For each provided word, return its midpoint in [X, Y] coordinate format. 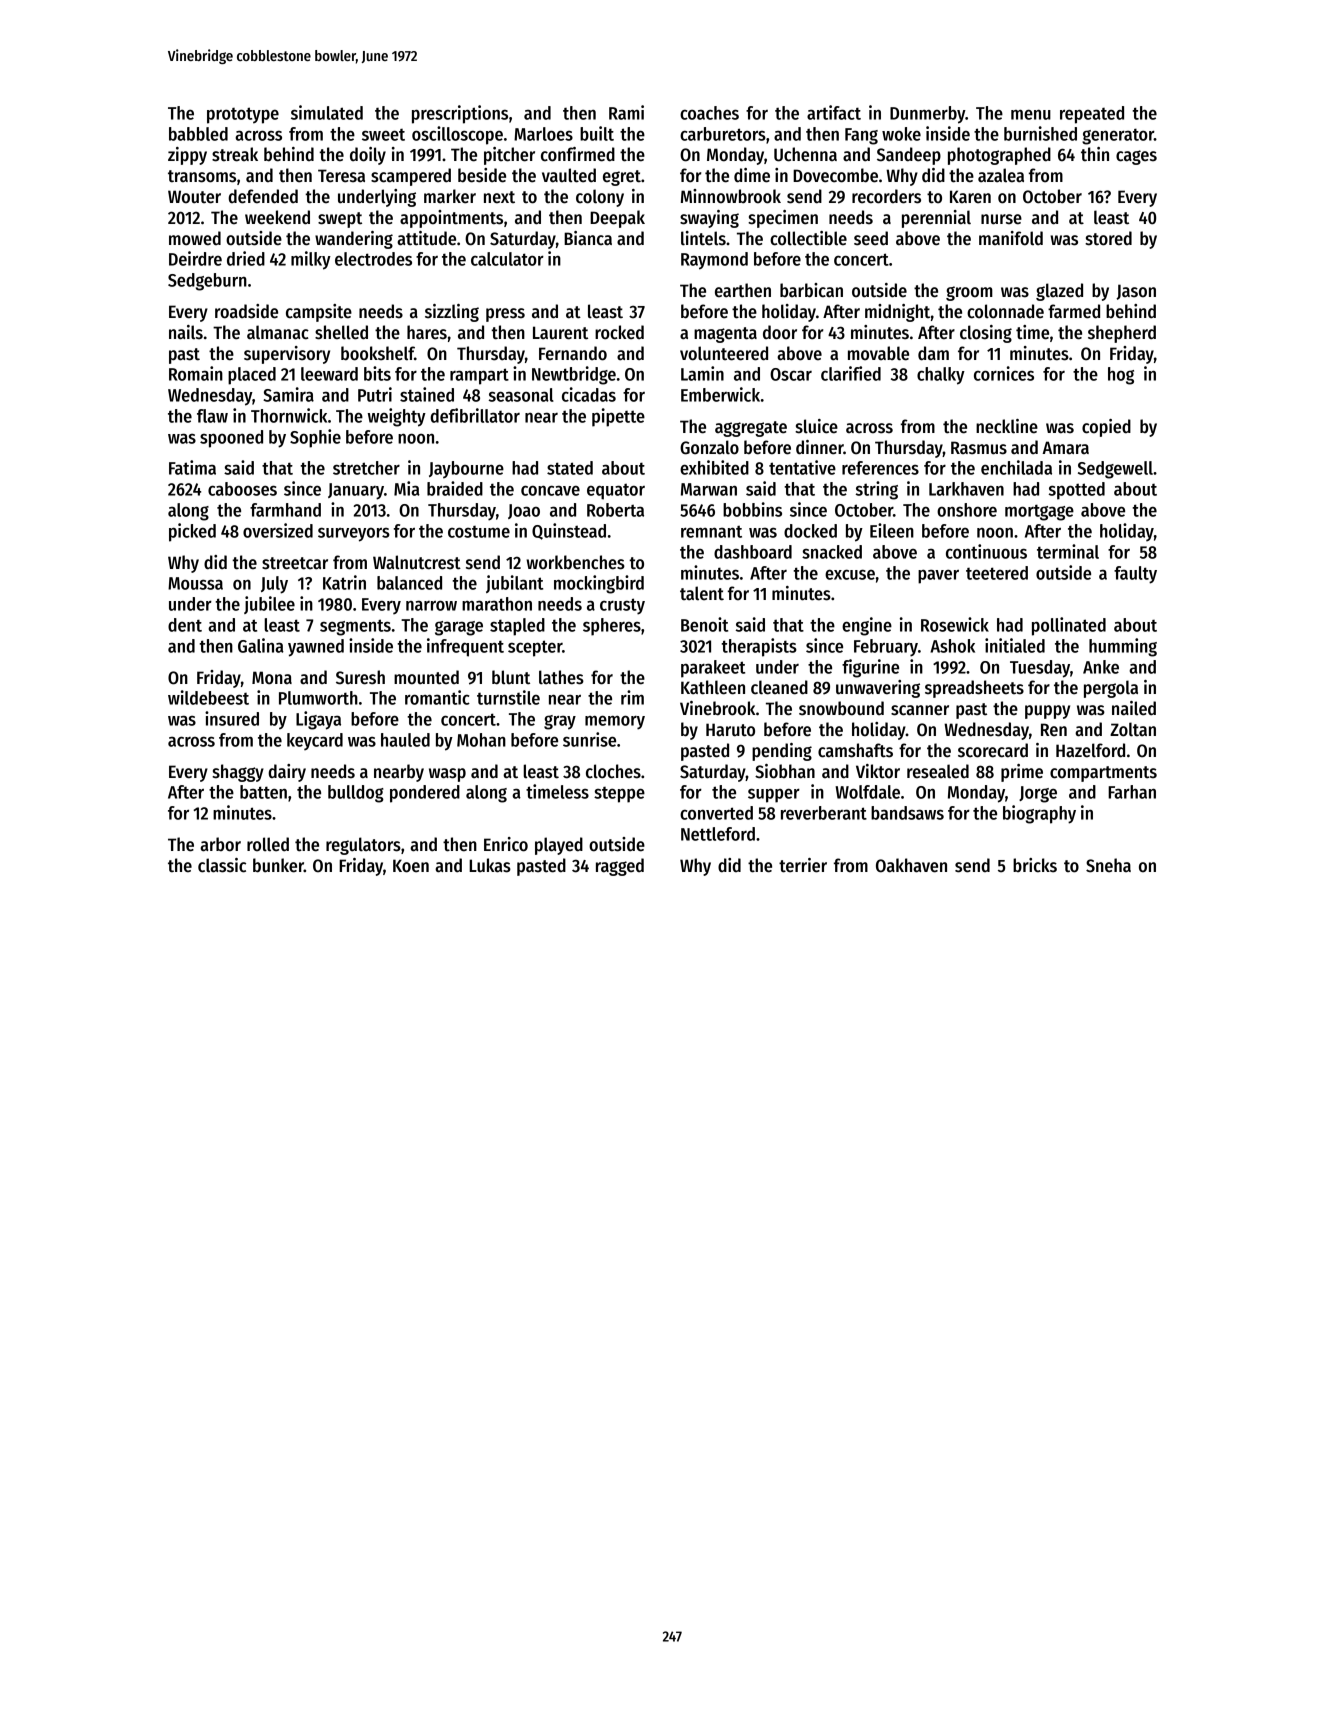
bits [377, 373]
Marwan [709, 489]
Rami [626, 112]
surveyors [354, 534]
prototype [243, 115]
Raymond [714, 261]
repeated [1092, 115]
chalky [941, 376]
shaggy [238, 773]
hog [1121, 376]
